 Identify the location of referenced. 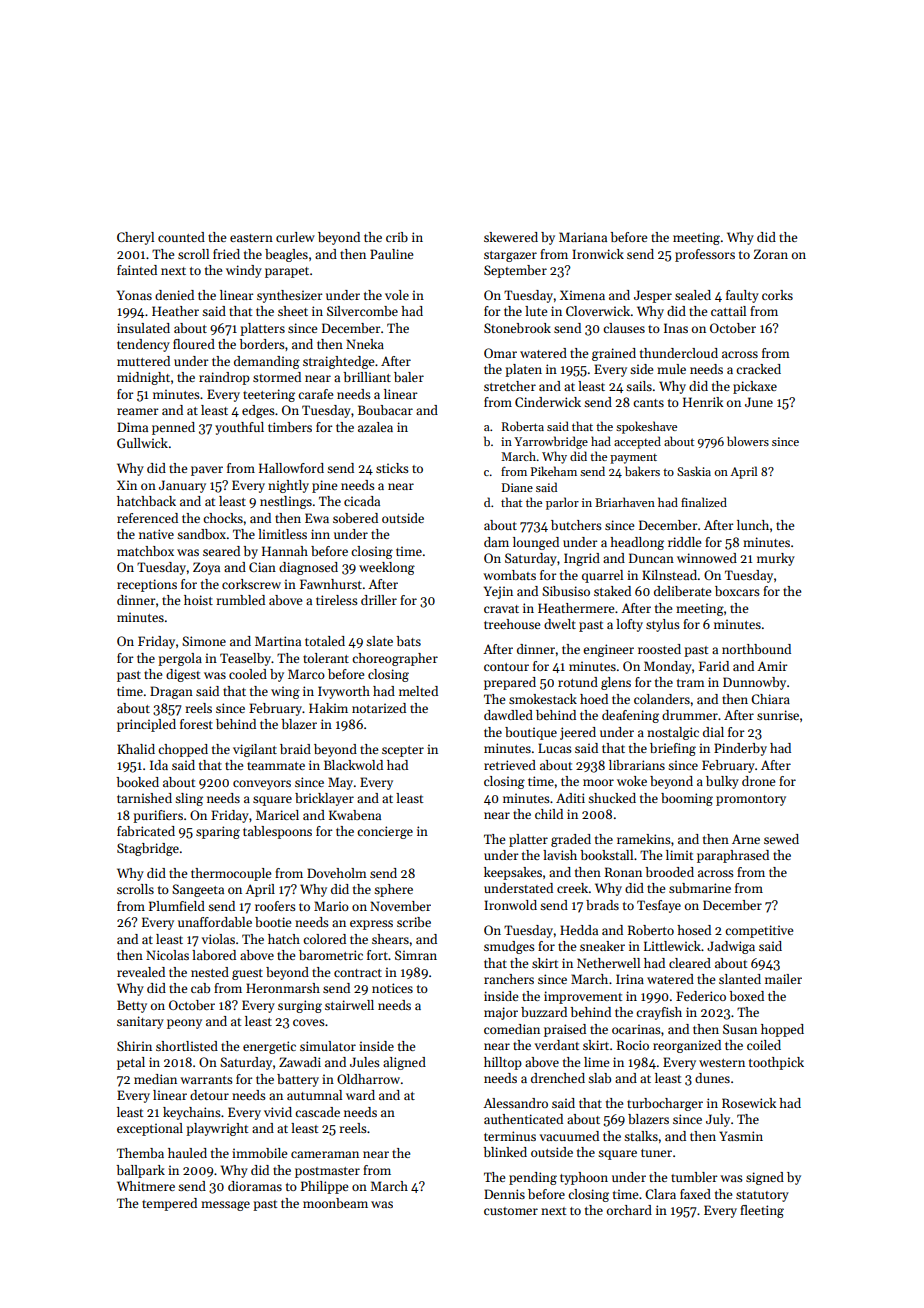
(147, 518).
